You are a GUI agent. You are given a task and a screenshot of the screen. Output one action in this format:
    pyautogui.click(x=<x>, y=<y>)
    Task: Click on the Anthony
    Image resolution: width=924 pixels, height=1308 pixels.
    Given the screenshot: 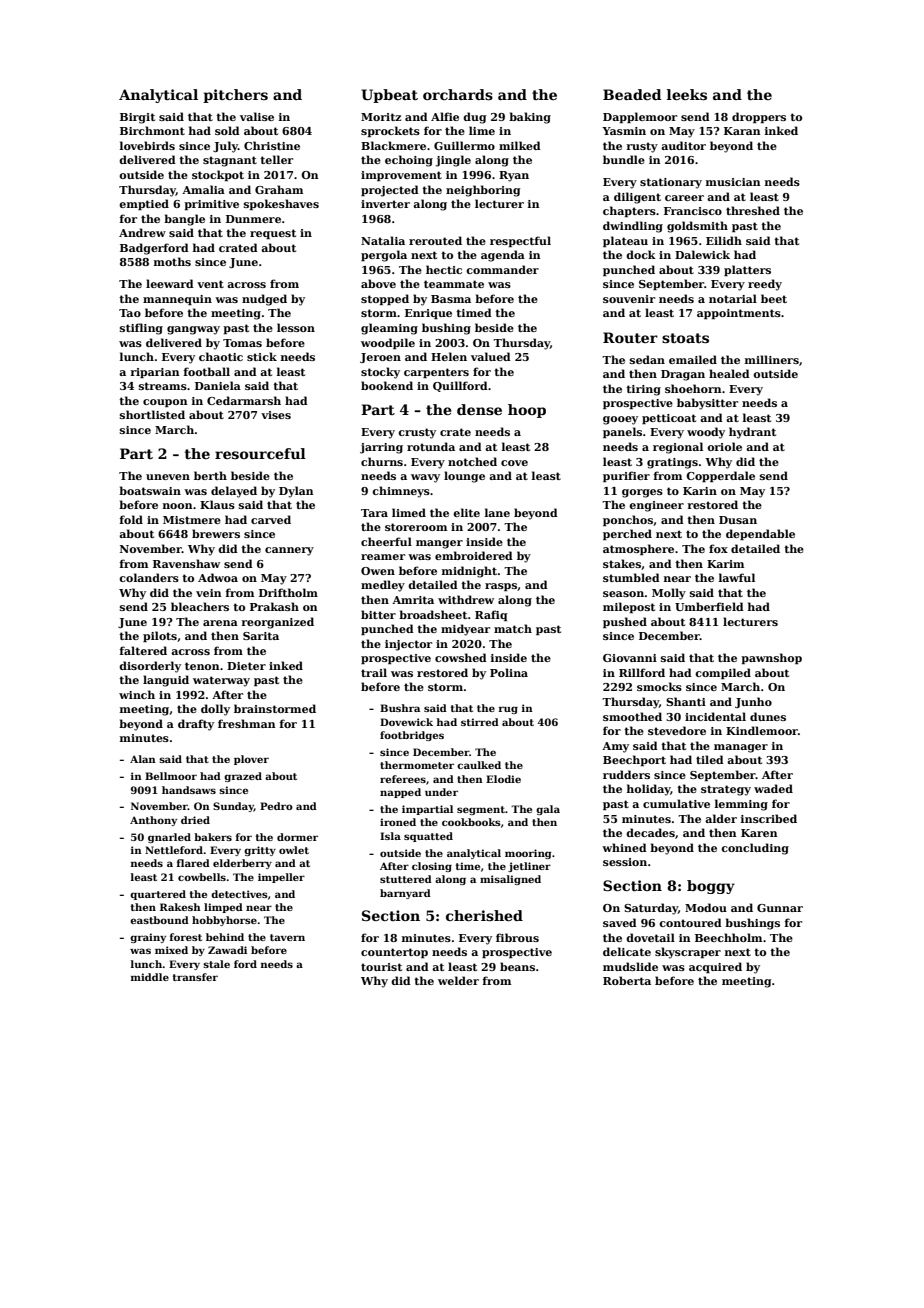 What is the action you would take?
    pyautogui.click(x=153, y=821)
